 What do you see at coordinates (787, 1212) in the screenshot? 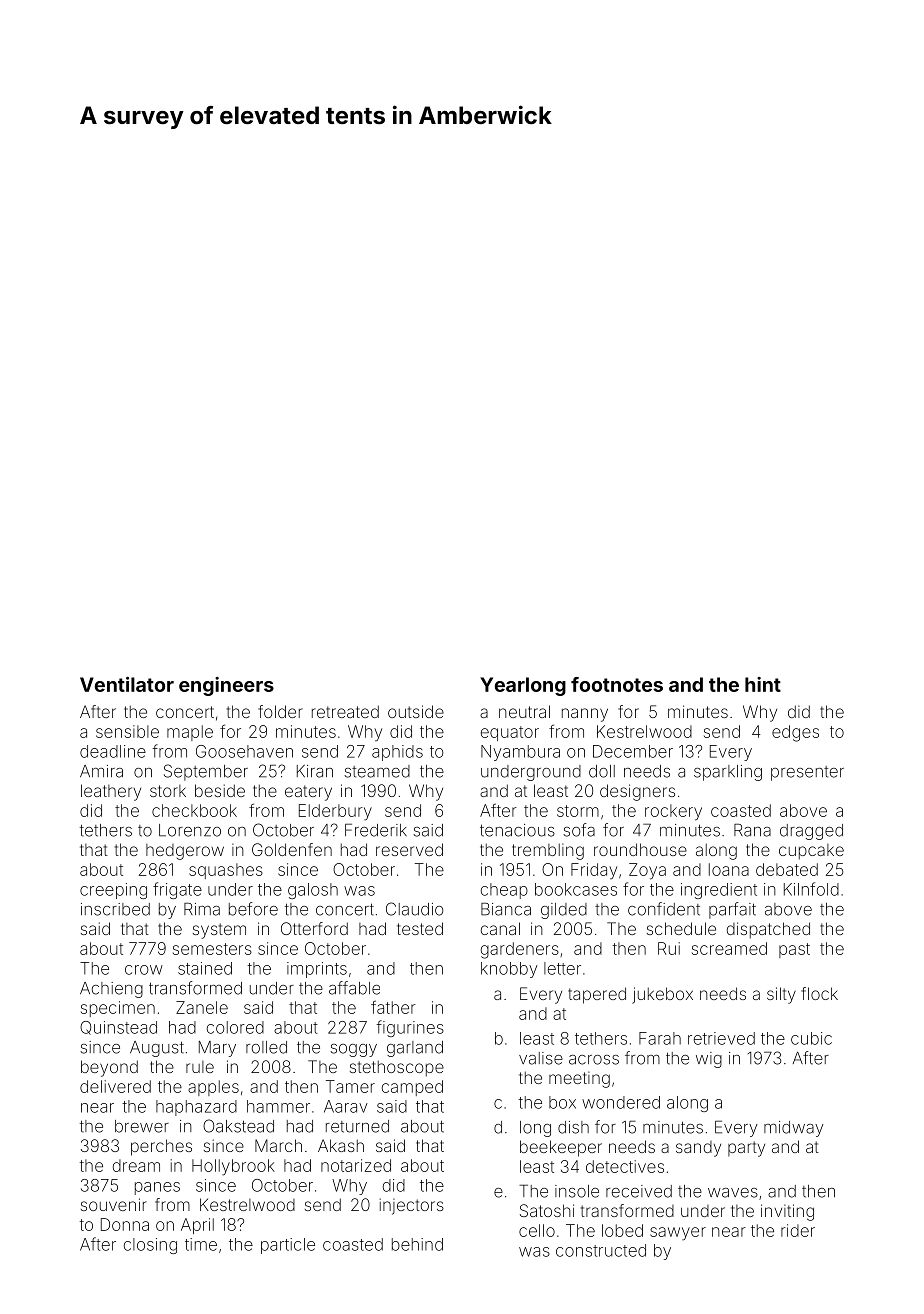
I see `inviting` at bounding box center [787, 1212].
